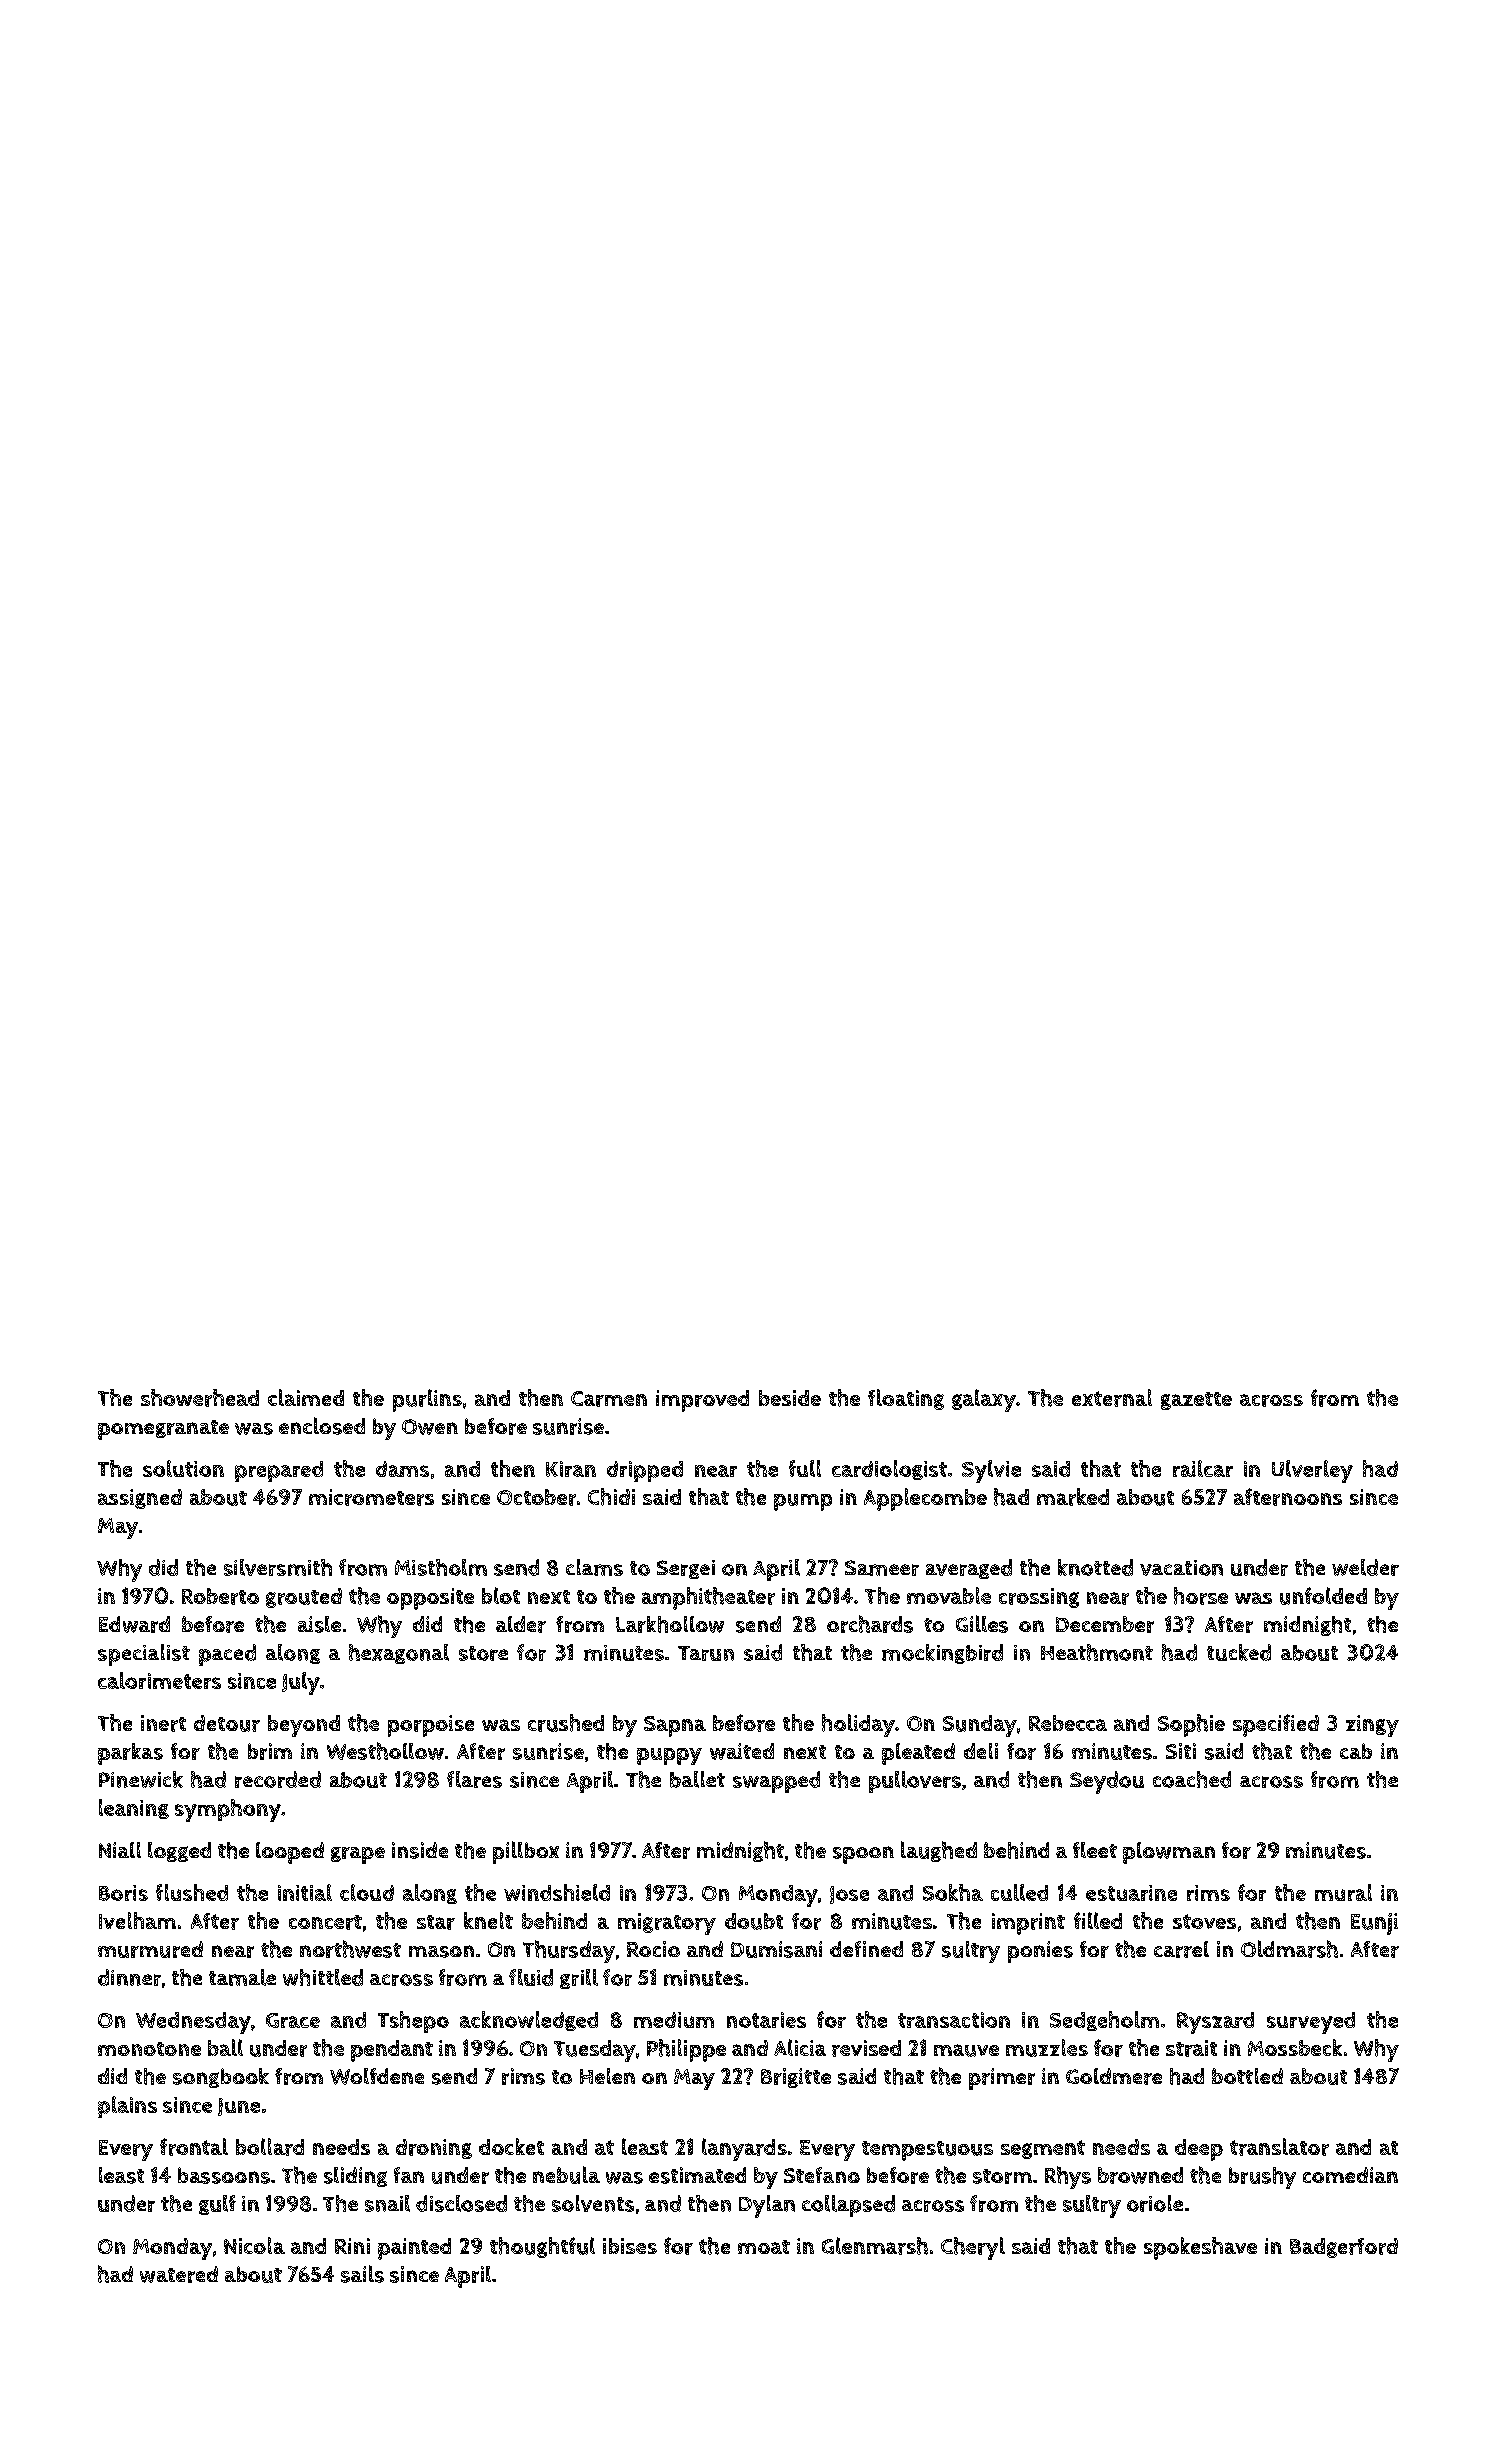 This screenshot has height=2464, width=1496. I want to click on gazette, so click(1196, 1401).
